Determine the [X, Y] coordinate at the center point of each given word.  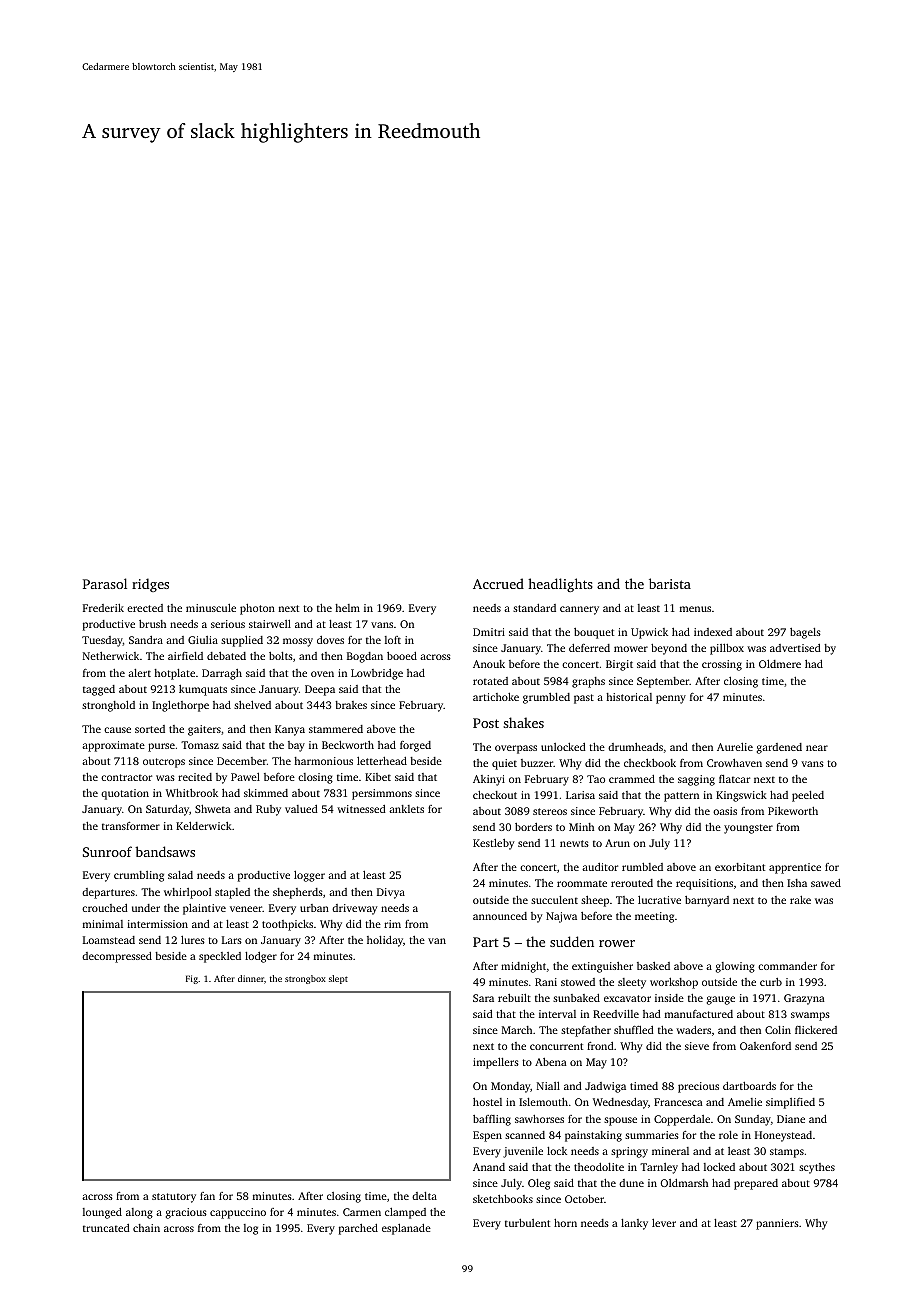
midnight [523, 967]
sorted [150, 729]
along [139, 1213]
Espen [487, 1136]
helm [347, 608]
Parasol [105, 583]
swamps [810, 1016]
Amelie [745, 1102]
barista [670, 583]
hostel [487, 1102]
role [728, 1135]
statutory [174, 1198]
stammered [336, 729]
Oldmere [780, 664]
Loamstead [109, 940]
